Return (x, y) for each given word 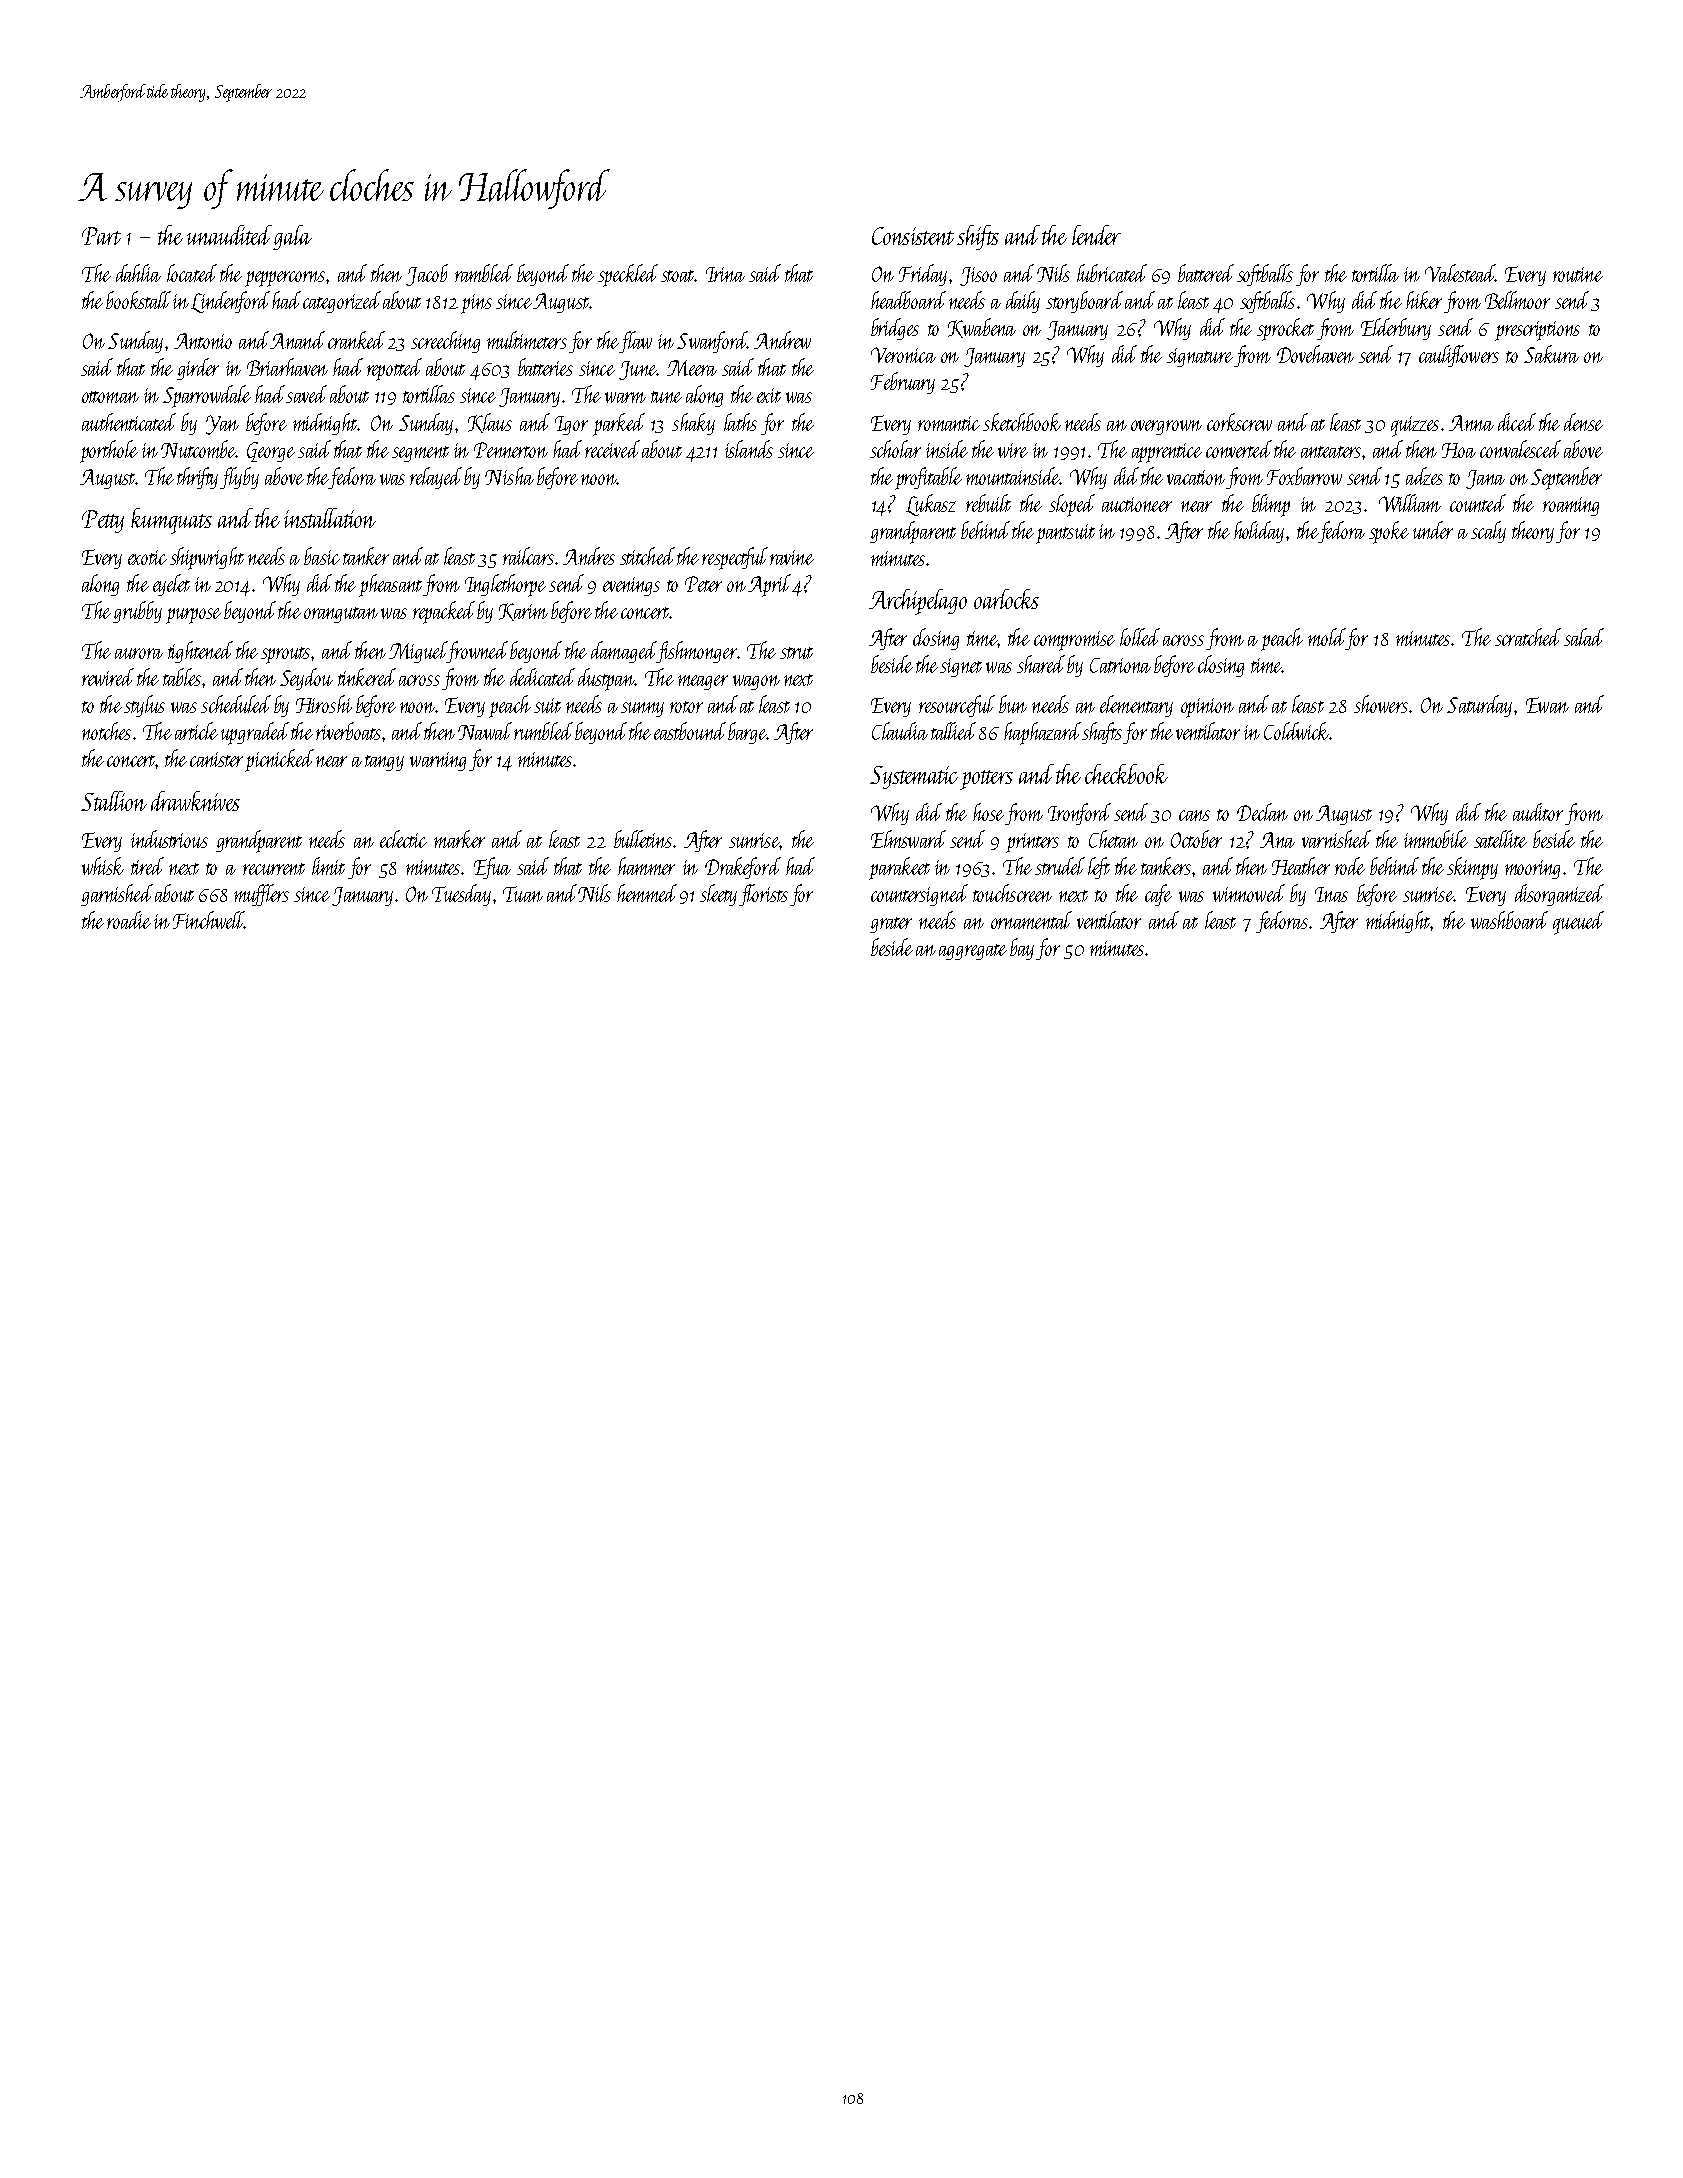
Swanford (712, 342)
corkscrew (1239, 422)
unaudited (229, 235)
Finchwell (208, 920)
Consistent (913, 236)
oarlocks (1006, 599)
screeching (445, 342)
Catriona (1120, 665)
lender (1096, 235)
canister (216, 759)
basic (322, 556)
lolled (1140, 637)
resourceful (957, 706)
